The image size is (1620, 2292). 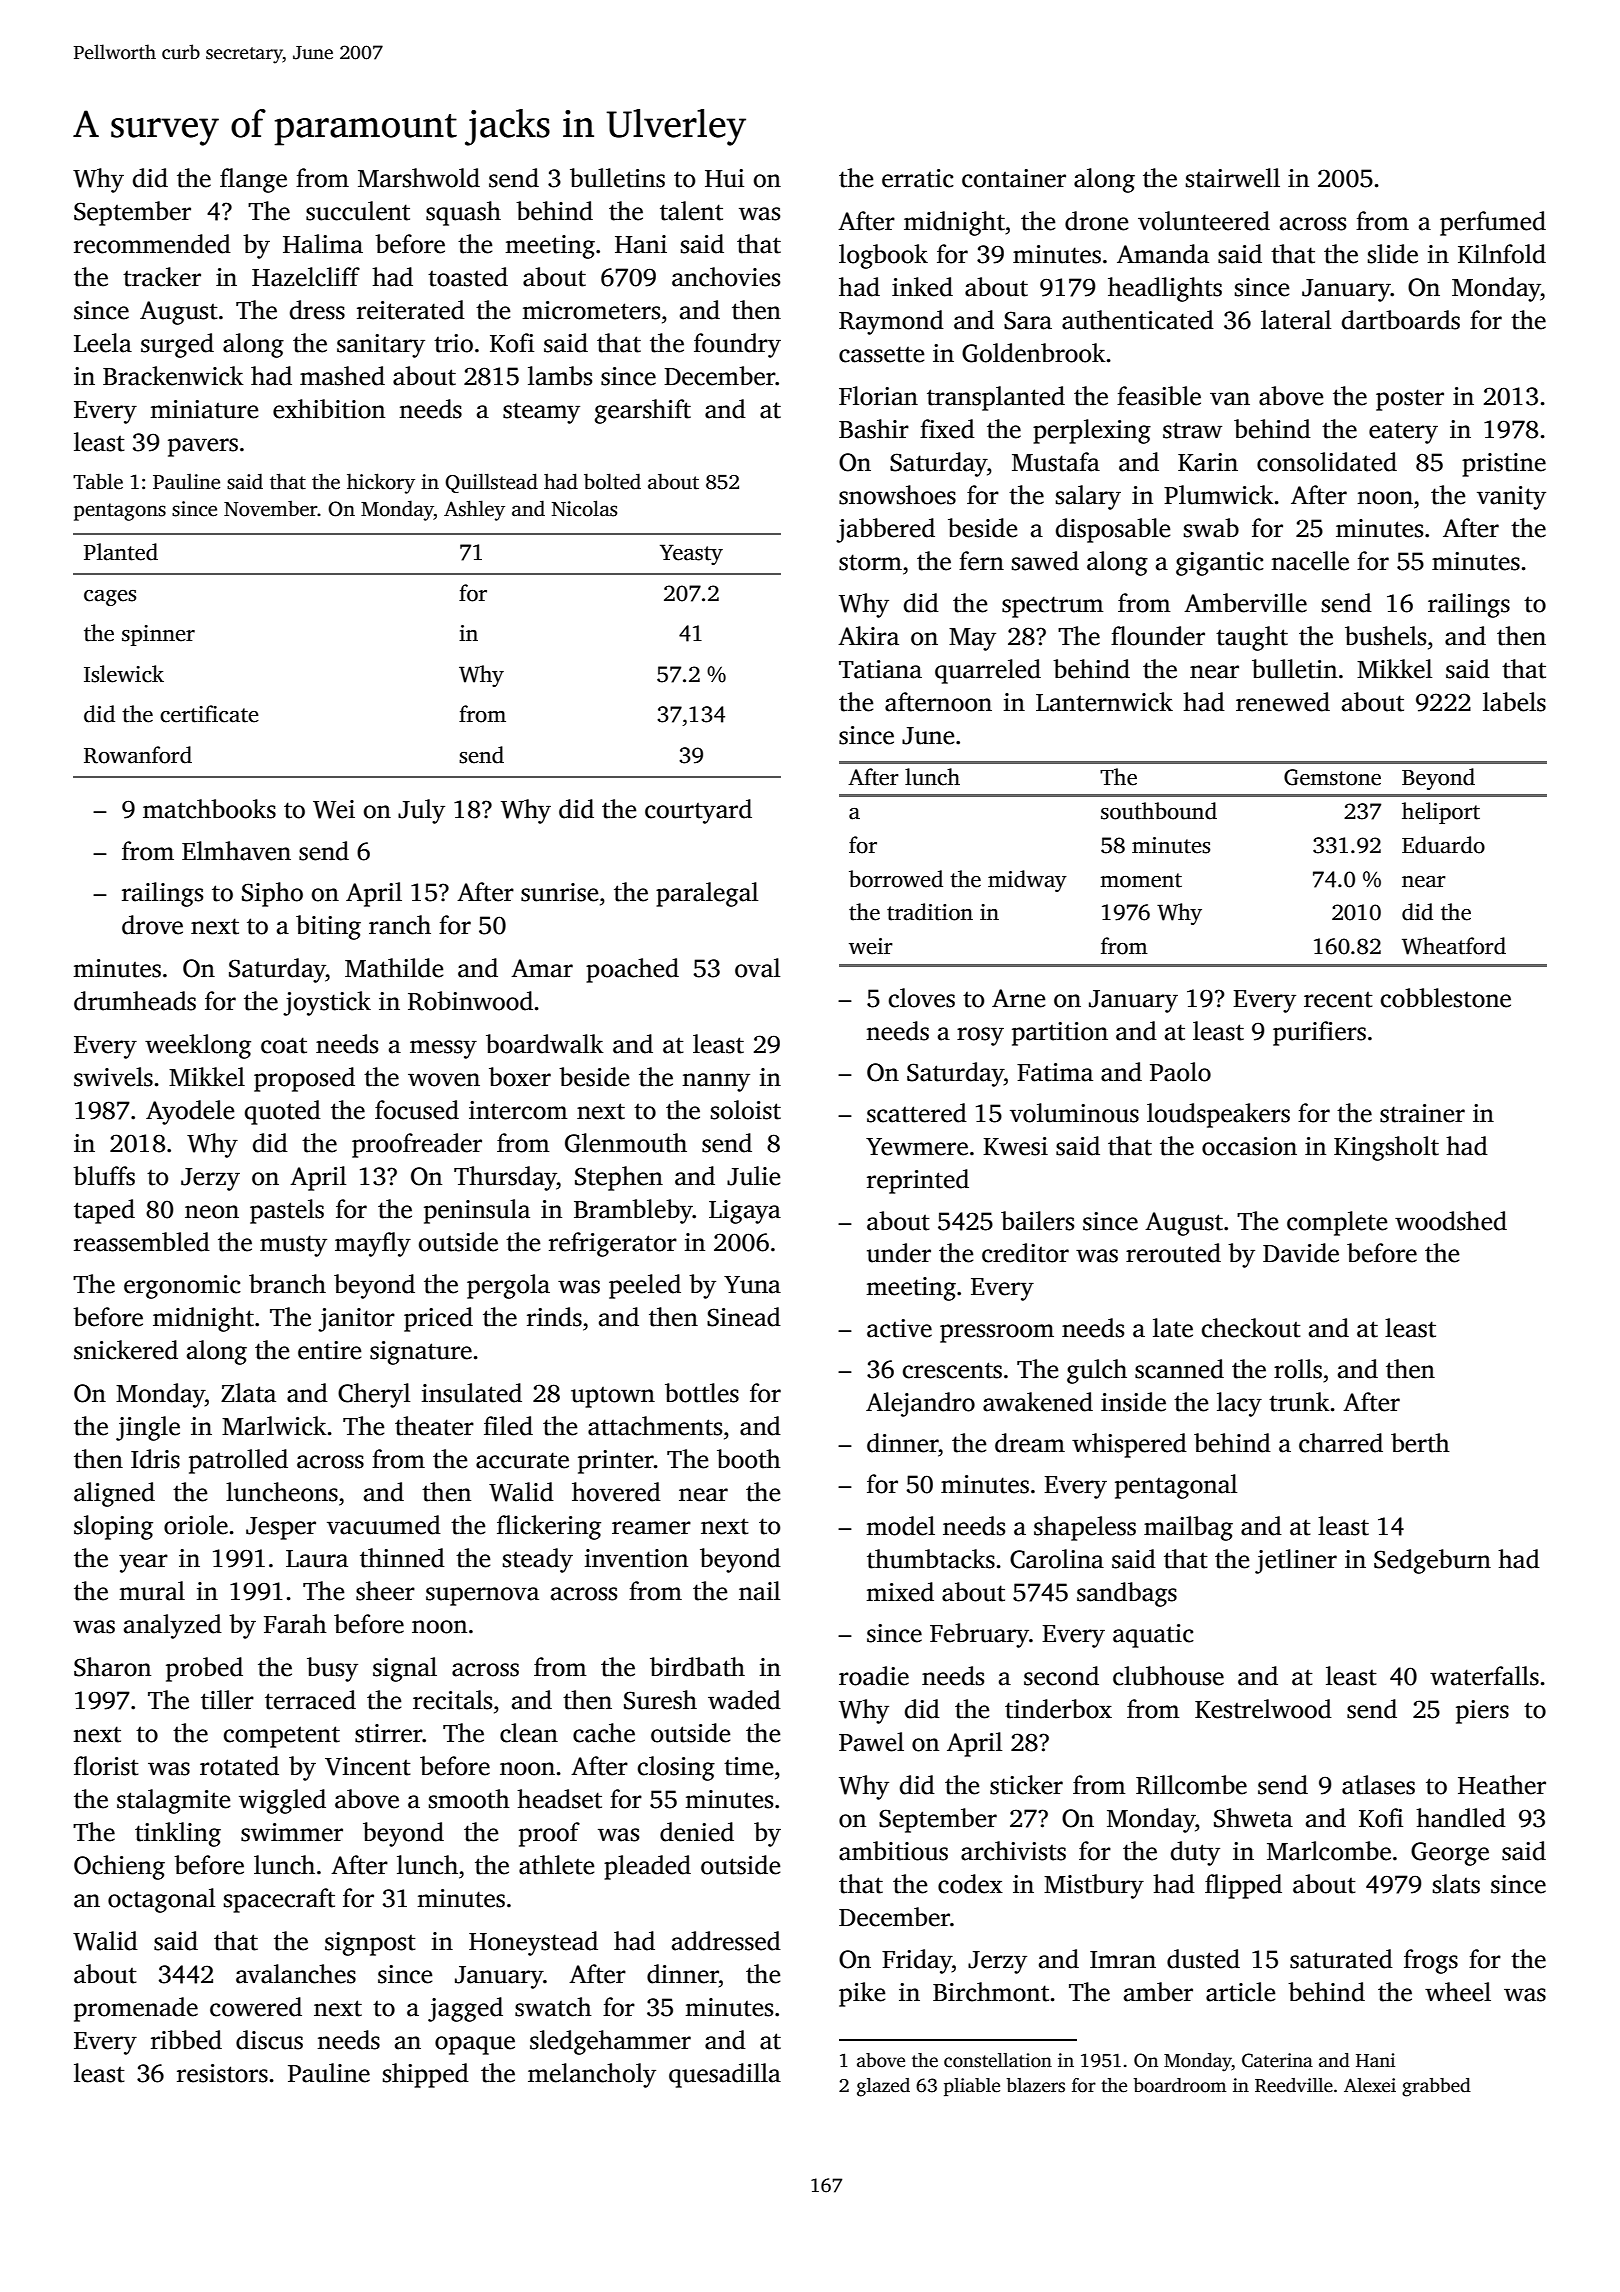 What do you see at coordinates (698, 811) in the document?
I see `courtyard` at bounding box center [698, 811].
